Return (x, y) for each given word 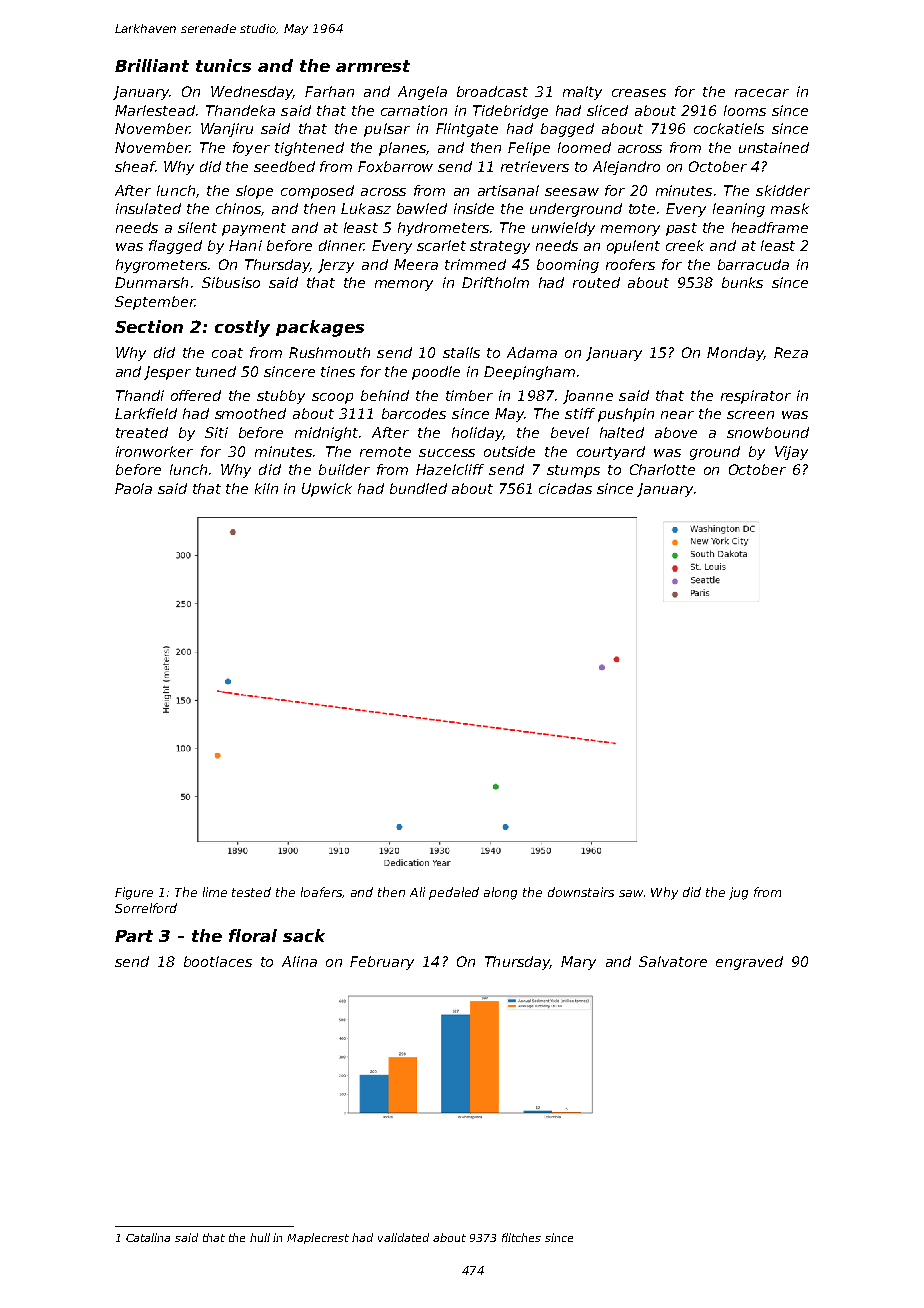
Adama (532, 352)
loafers (322, 892)
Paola (133, 488)
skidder (783, 190)
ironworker (154, 451)
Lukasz (366, 208)
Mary (578, 963)
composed (317, 192)
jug (738, 893)
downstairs (581, 892)
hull (260, 1237)
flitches (521, 1237)
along (500, 893)
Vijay (791, 453)
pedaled (454, 893)
